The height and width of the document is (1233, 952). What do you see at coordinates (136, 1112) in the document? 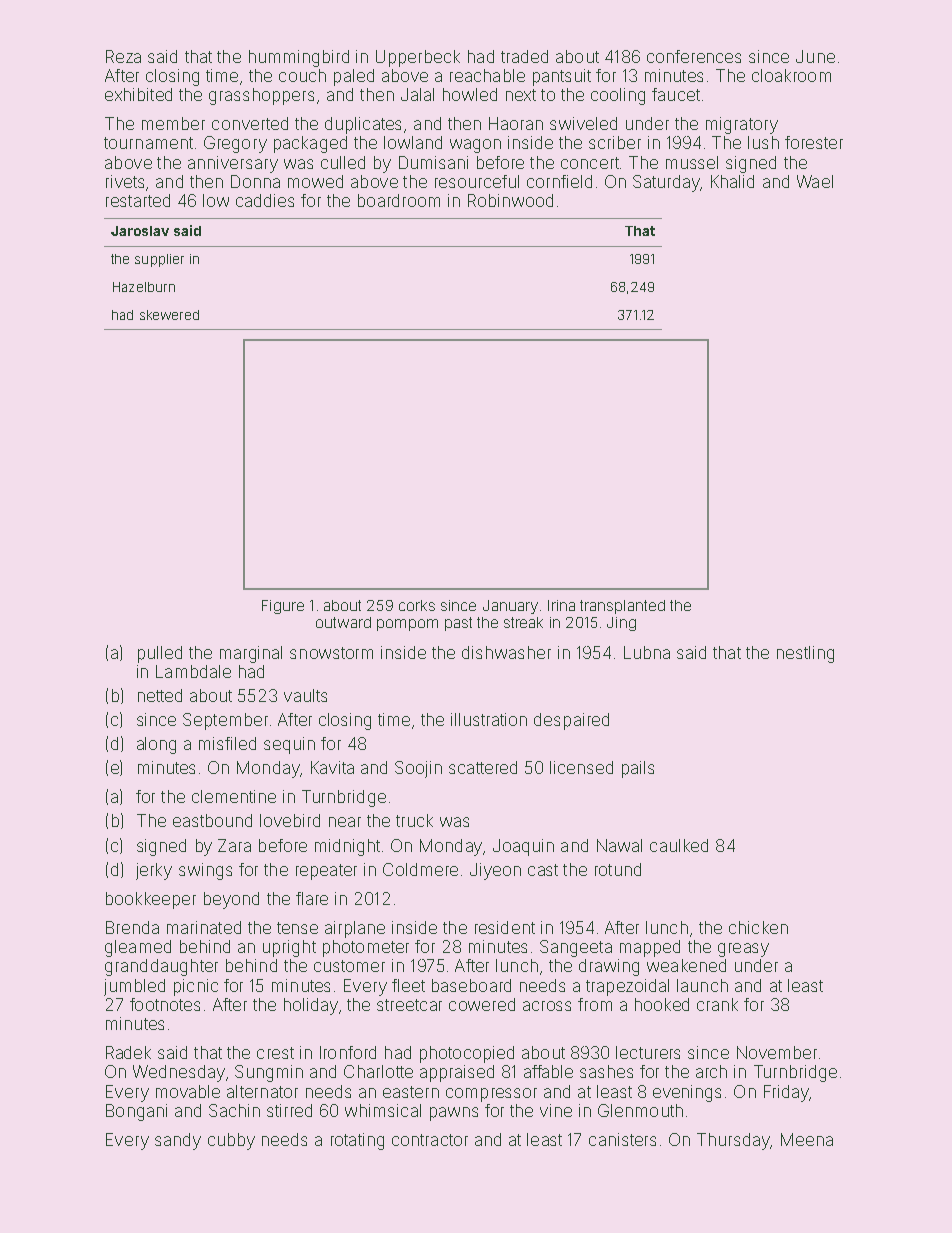
I see `Bongani` at bounding box center [136, 1112].
